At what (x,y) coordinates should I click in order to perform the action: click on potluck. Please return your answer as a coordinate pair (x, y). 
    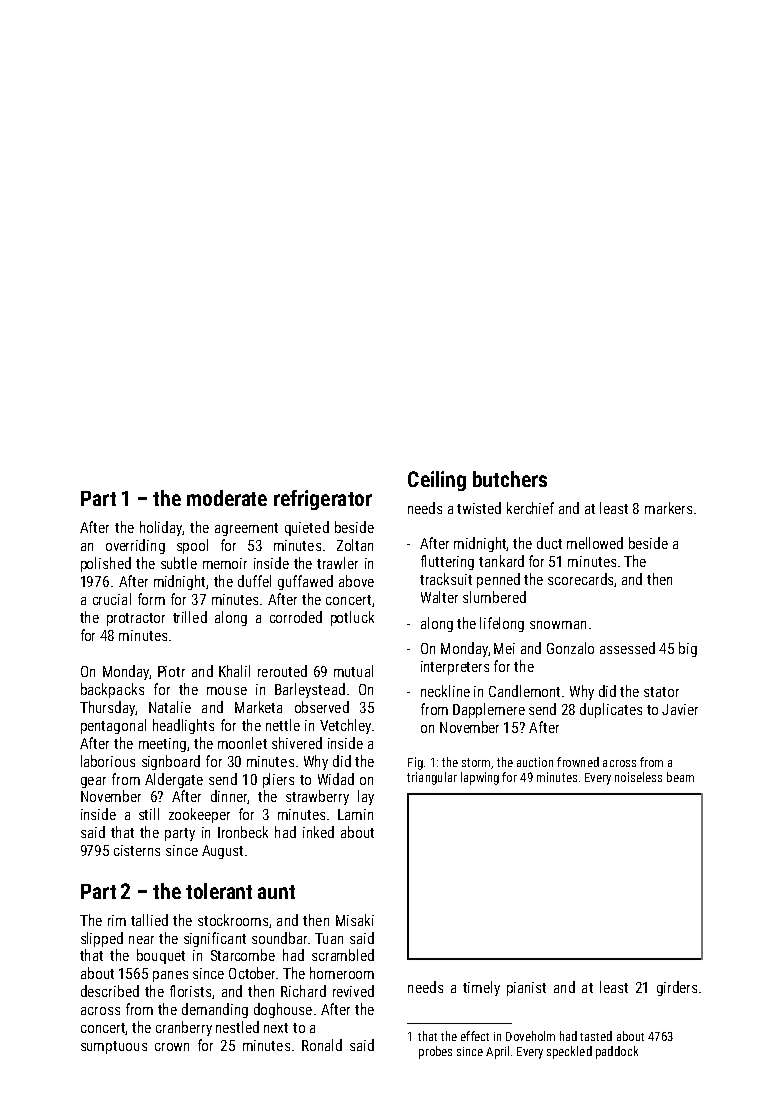
    Looking at the image, I should click on (352, 618).
